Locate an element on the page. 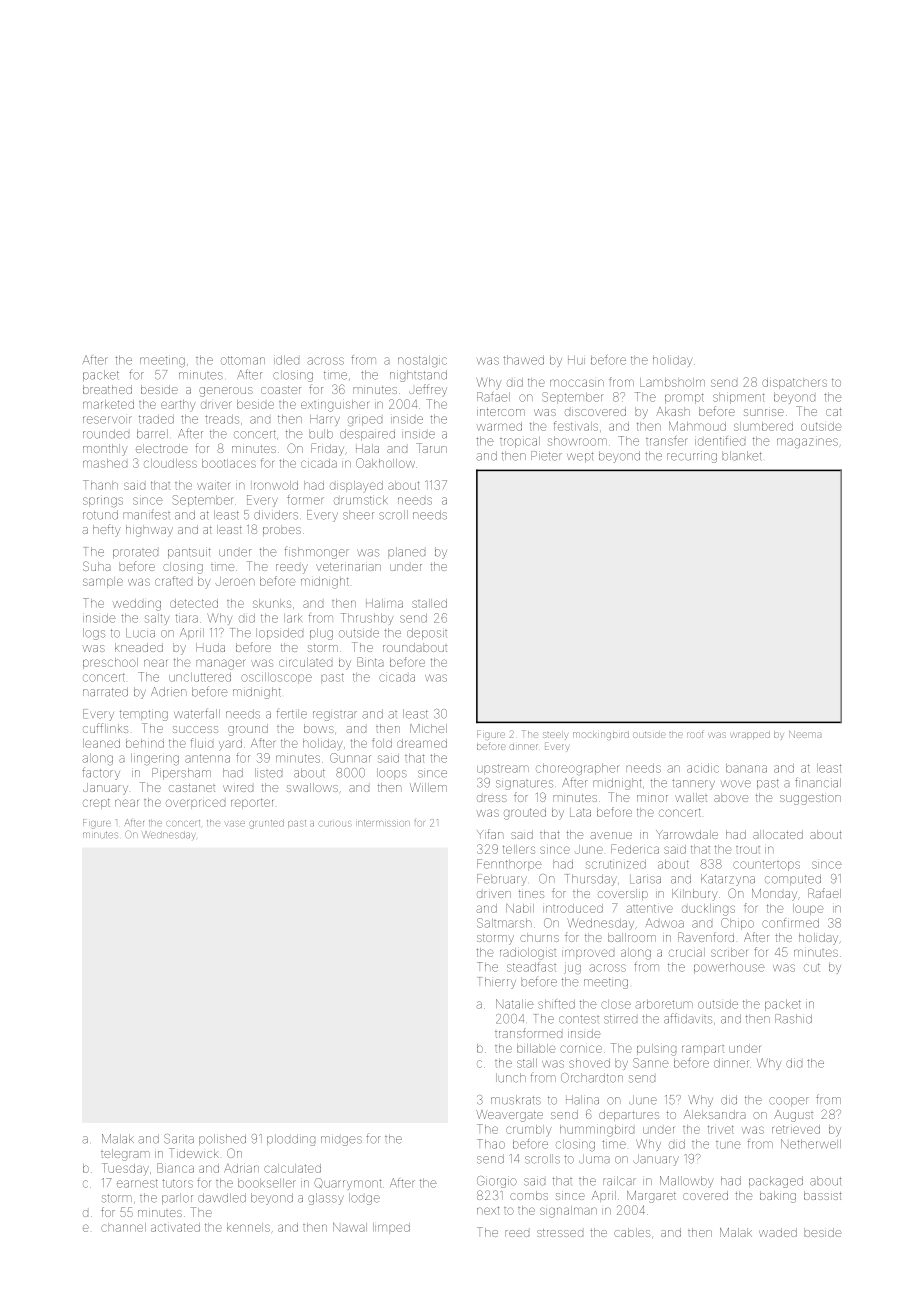 The image size is (924, 1308). roof is located at coordinates (695, 734).
